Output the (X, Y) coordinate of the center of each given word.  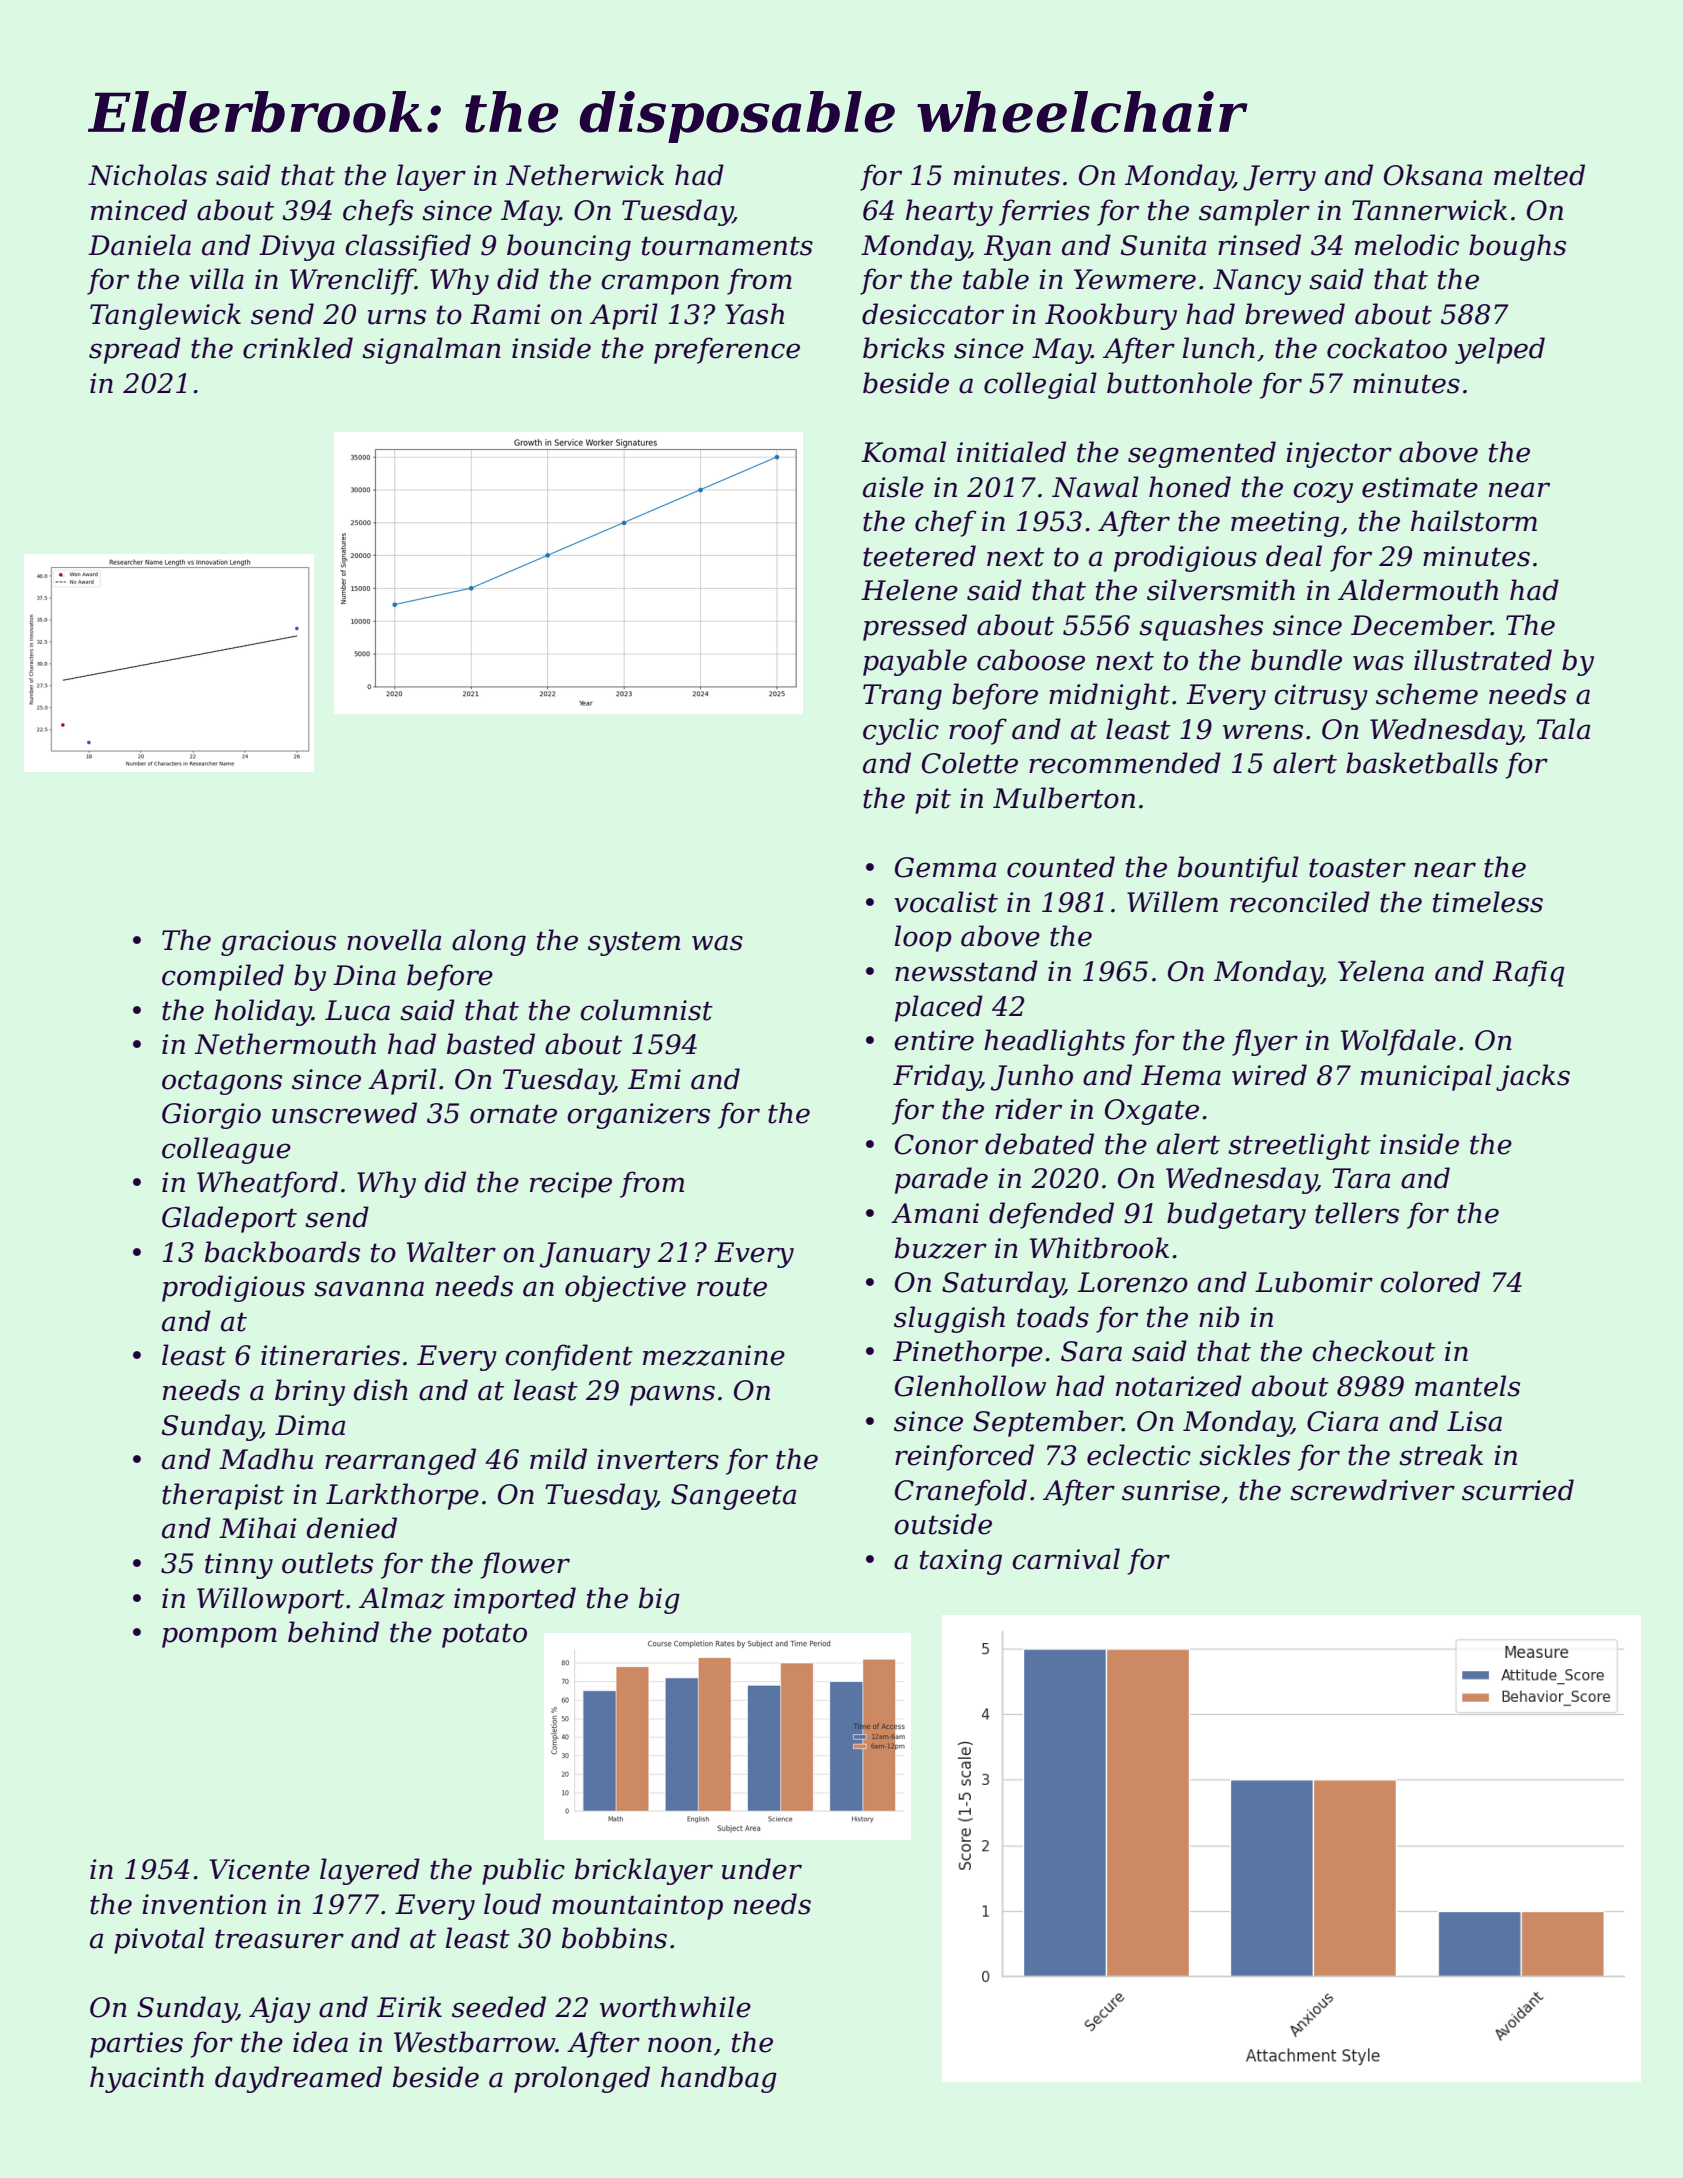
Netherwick (585, 175)
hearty (949, 212)
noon (680, 2045)
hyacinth (147, 2079)
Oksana (1433, 175)
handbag (719, 2079)
